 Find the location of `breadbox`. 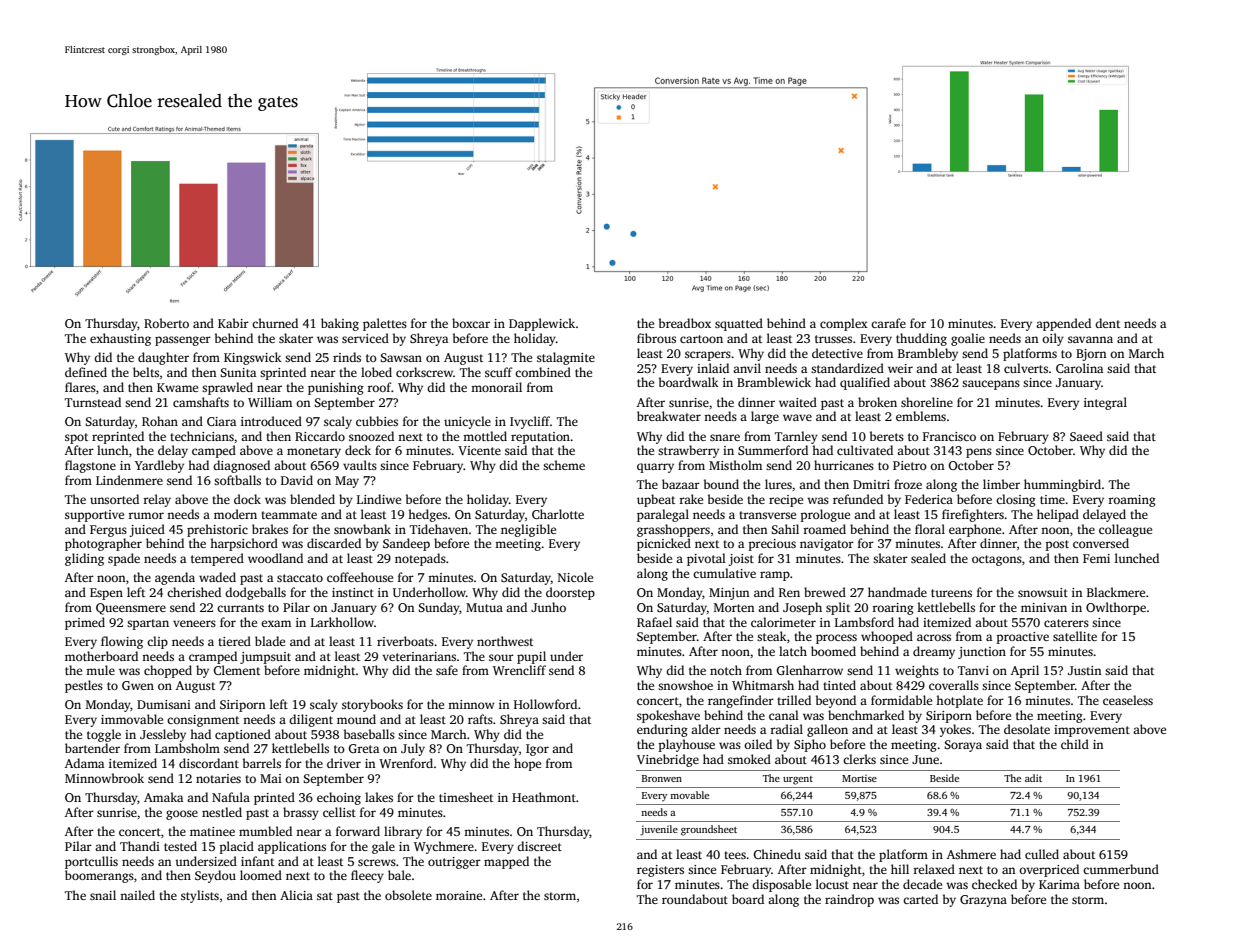

breadbox is located at coordinates (685, 323).
